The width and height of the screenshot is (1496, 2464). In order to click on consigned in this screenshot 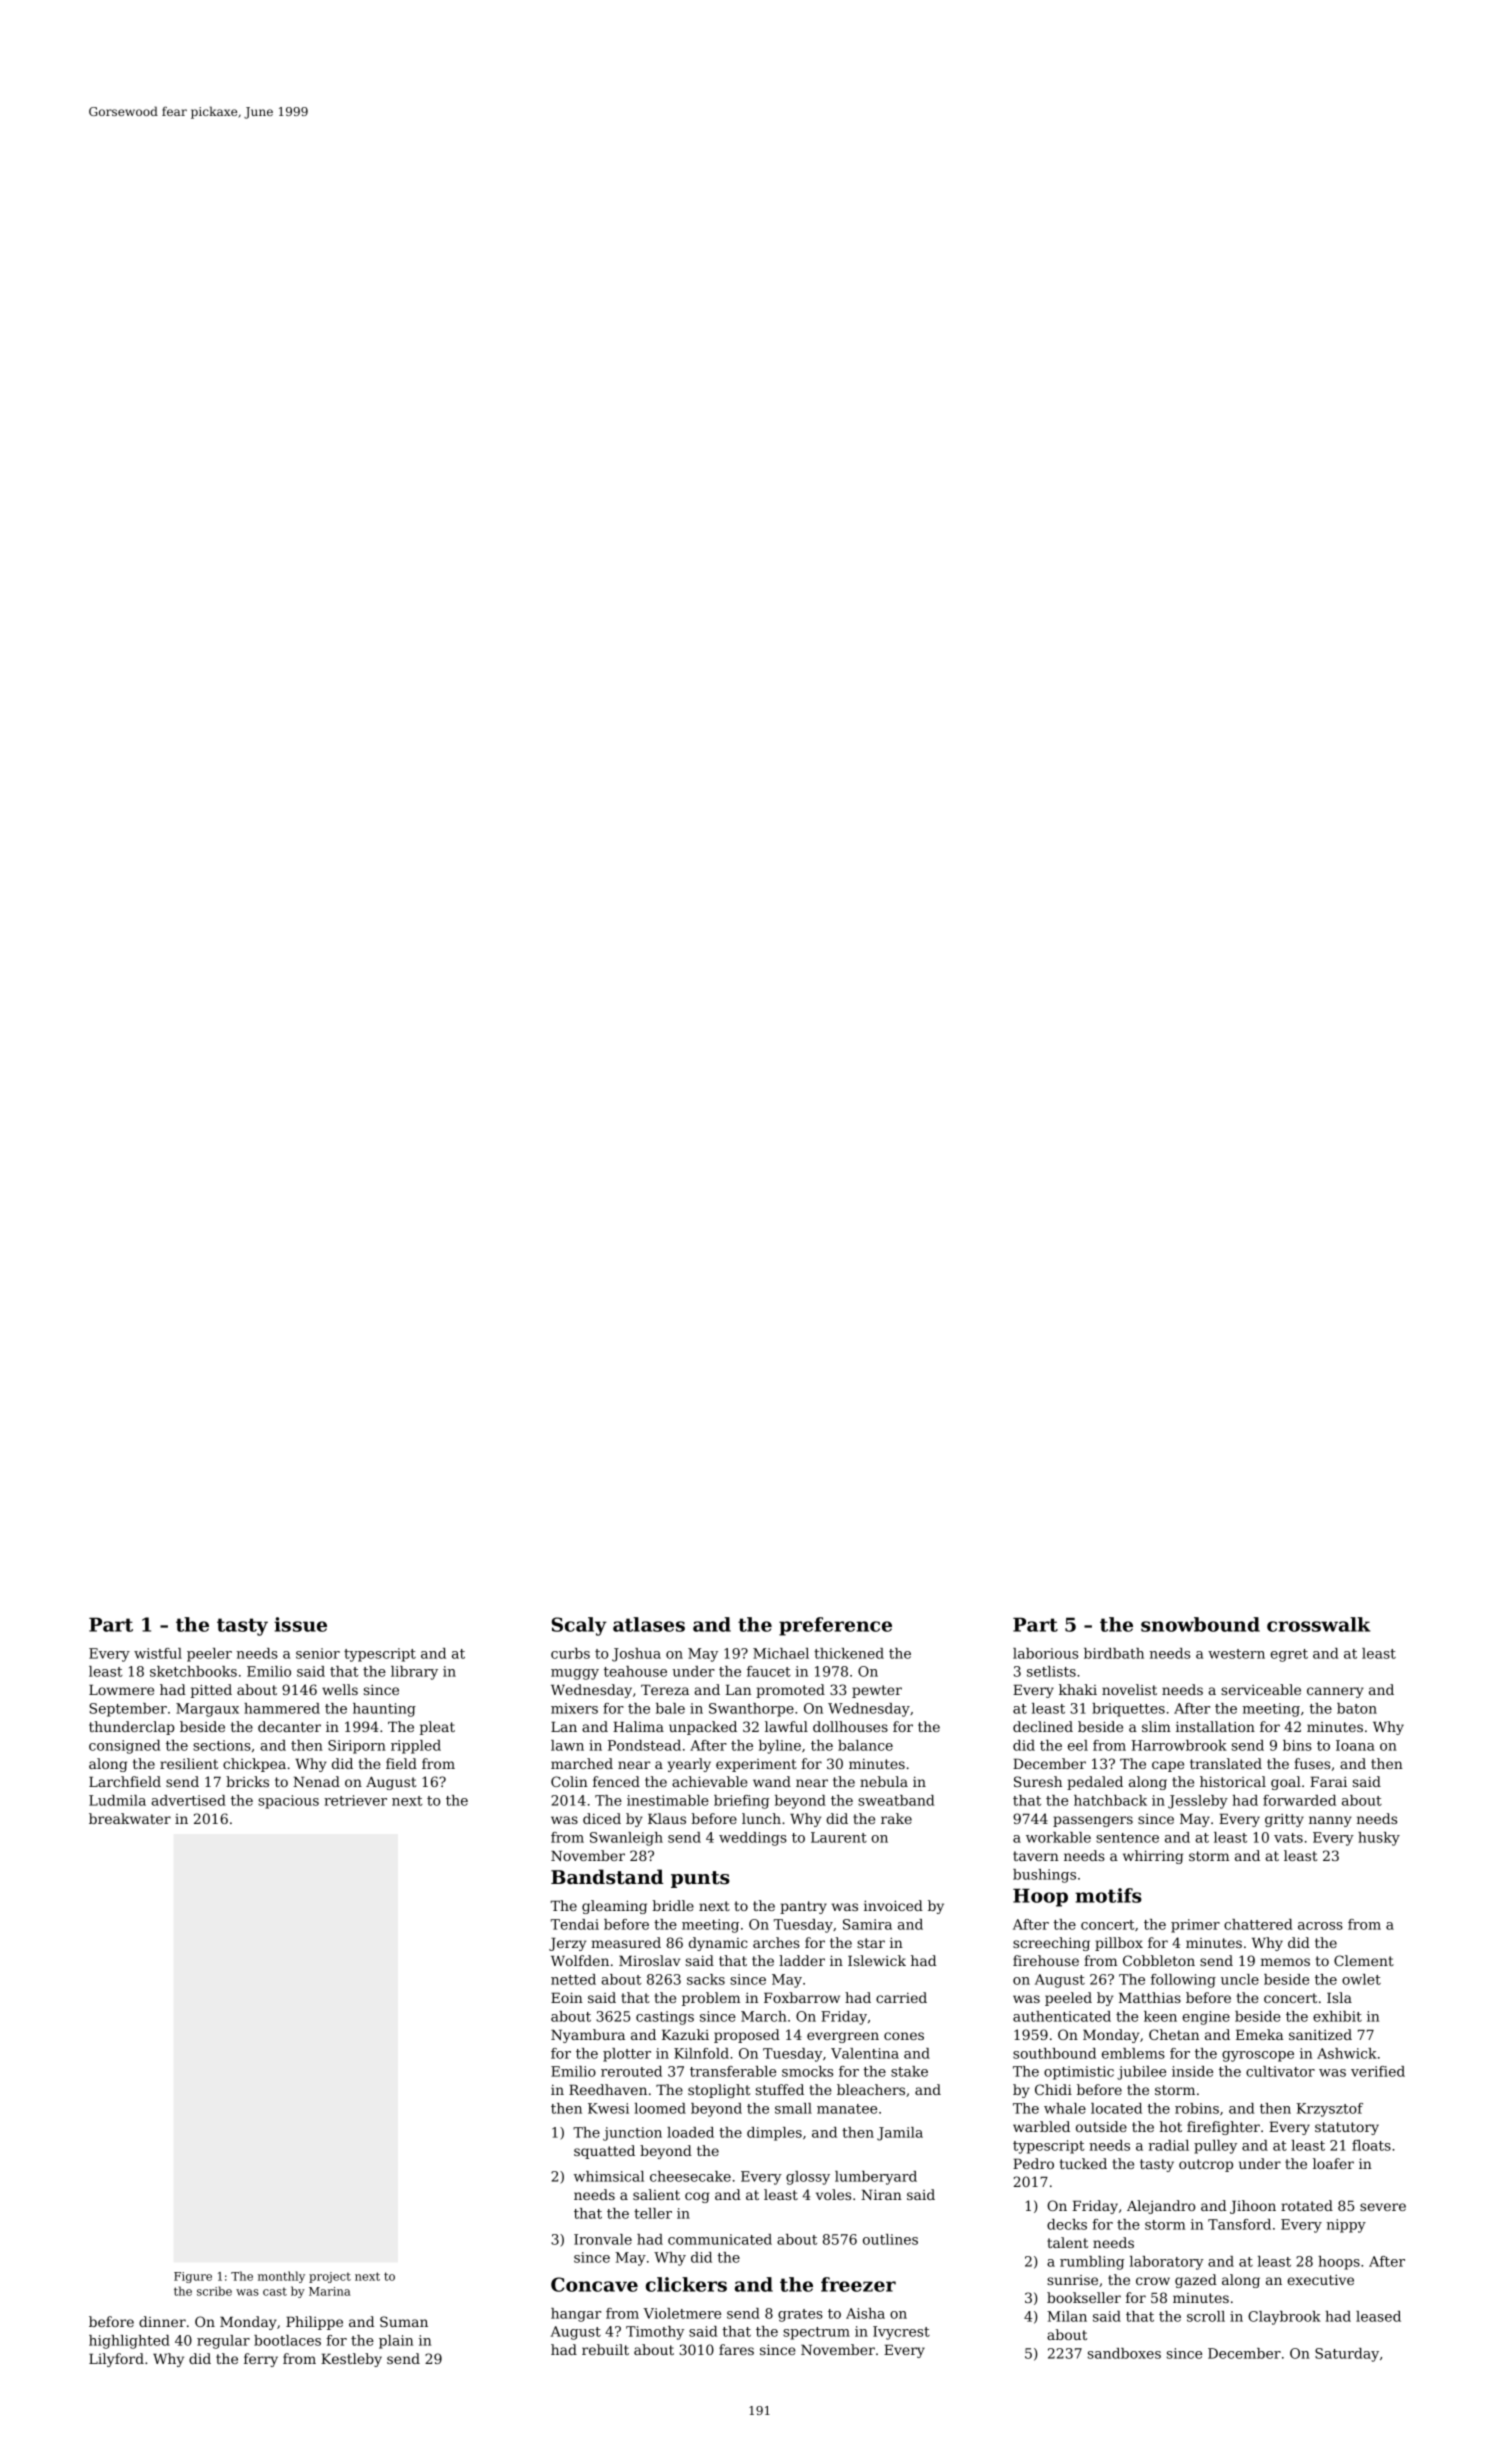, I will do `click(124, 1747)`.
